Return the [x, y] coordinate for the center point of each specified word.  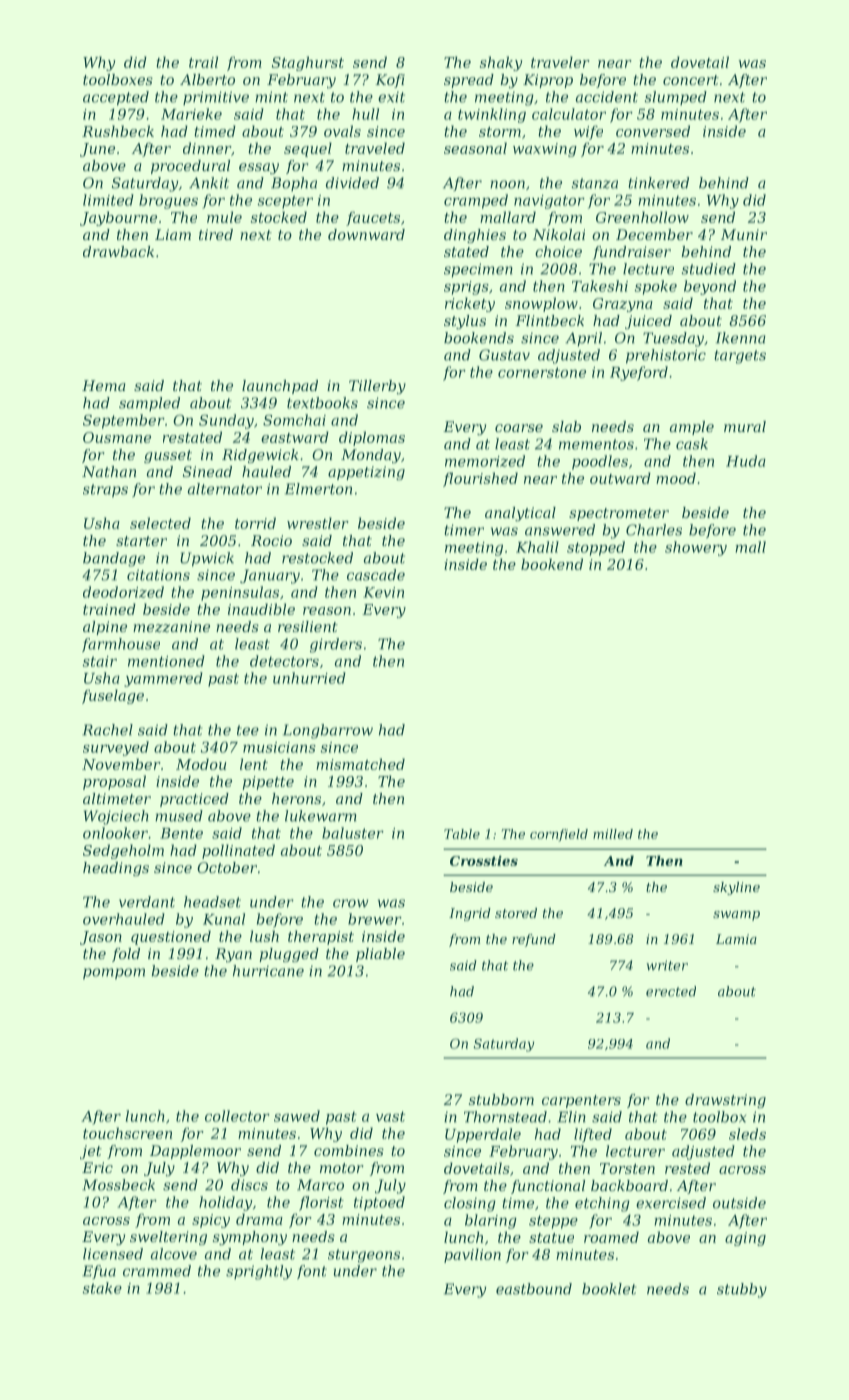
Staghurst [308, 63]
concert [691, 80]
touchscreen [127, 1133]
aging [745, 1239]
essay [259, 168]
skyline [736, 888]
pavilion [472, 1255]
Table [462, 834]
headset [212, 902]
